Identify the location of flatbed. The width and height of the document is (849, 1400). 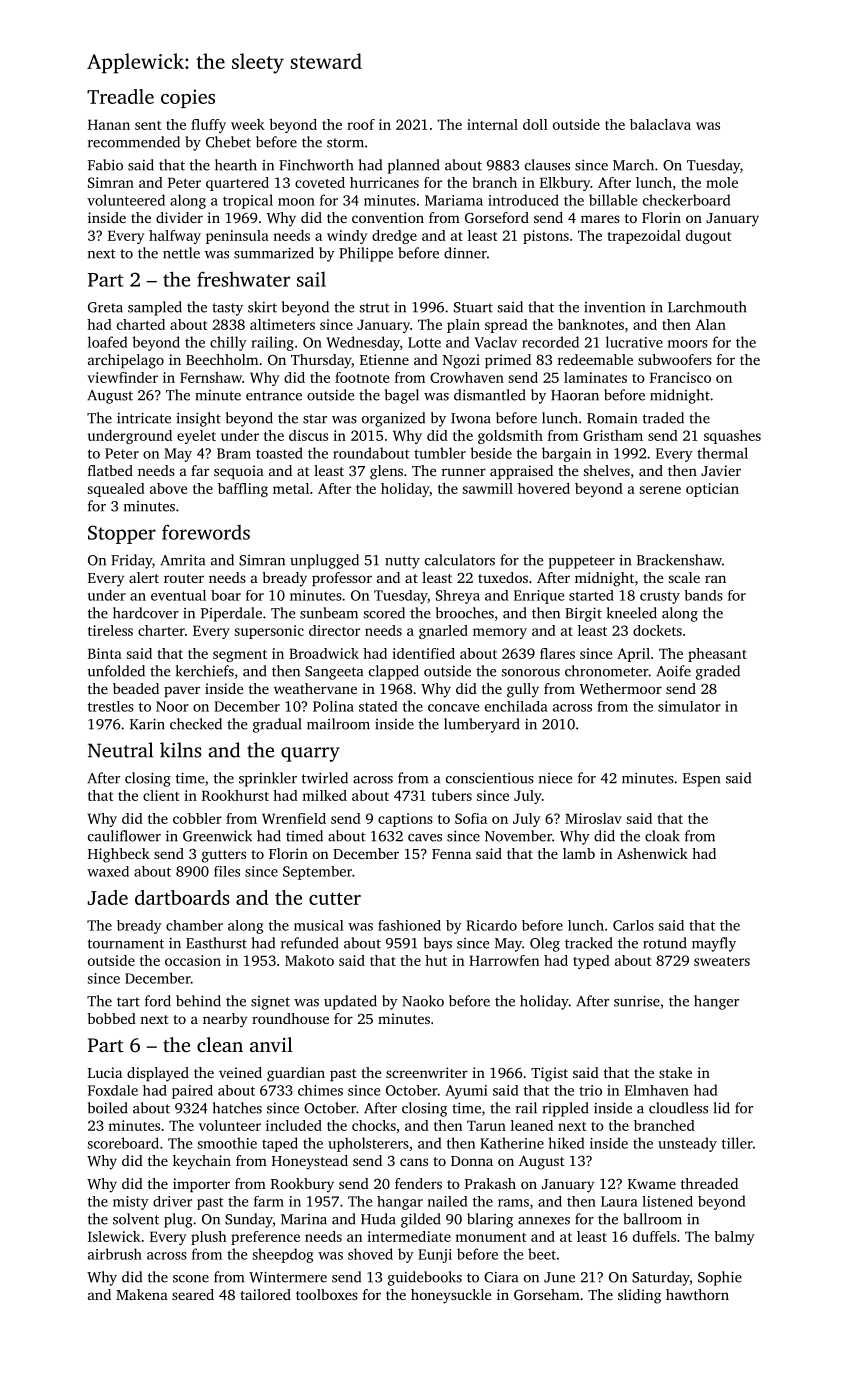
(110, 470).
